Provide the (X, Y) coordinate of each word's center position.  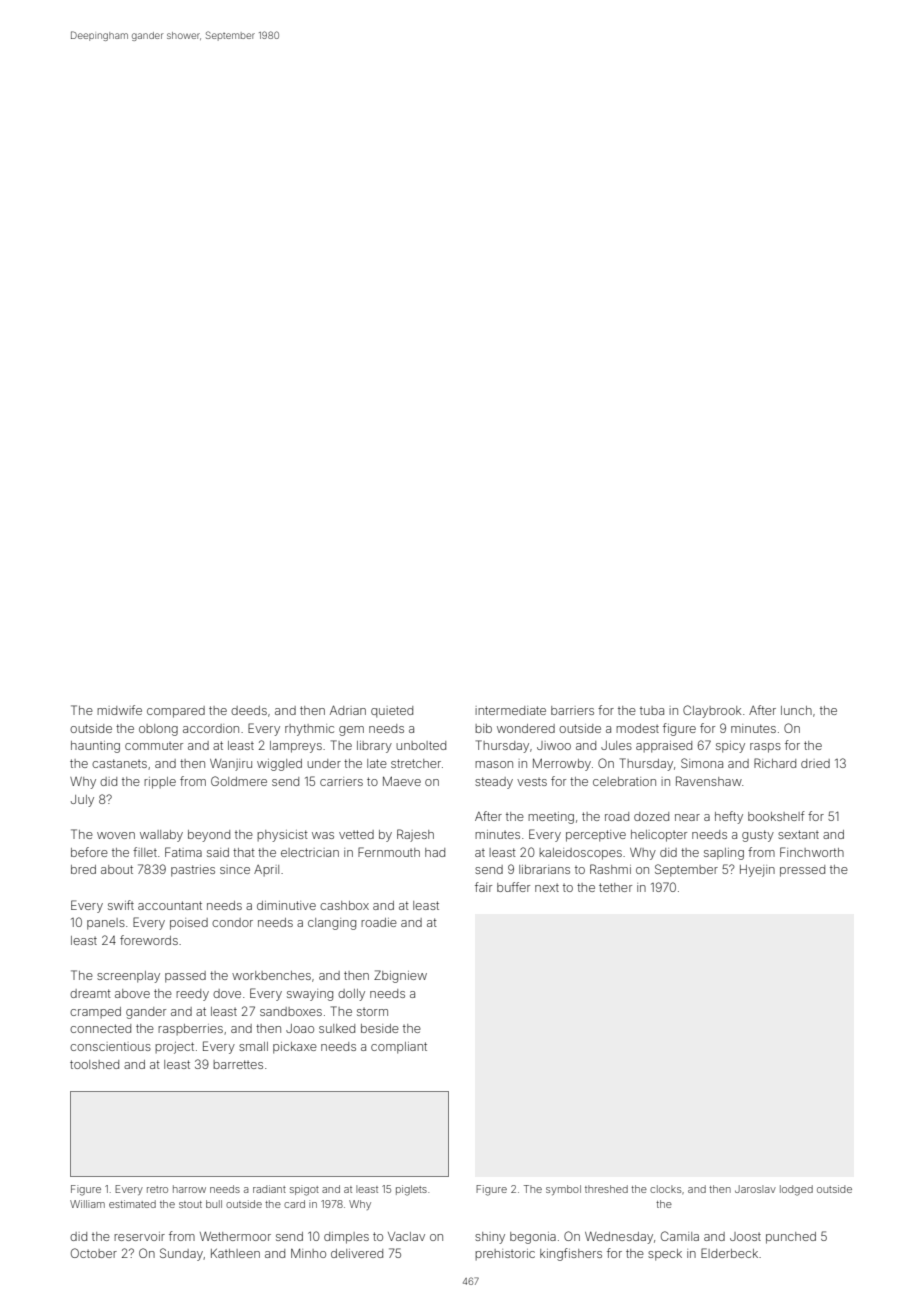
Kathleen (235, 1253)
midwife (119, 710)
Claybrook (712, 711)
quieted (392, 712)
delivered (357, 1253)
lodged (796, 1190)
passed (185, 977)
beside (380, 1028)
